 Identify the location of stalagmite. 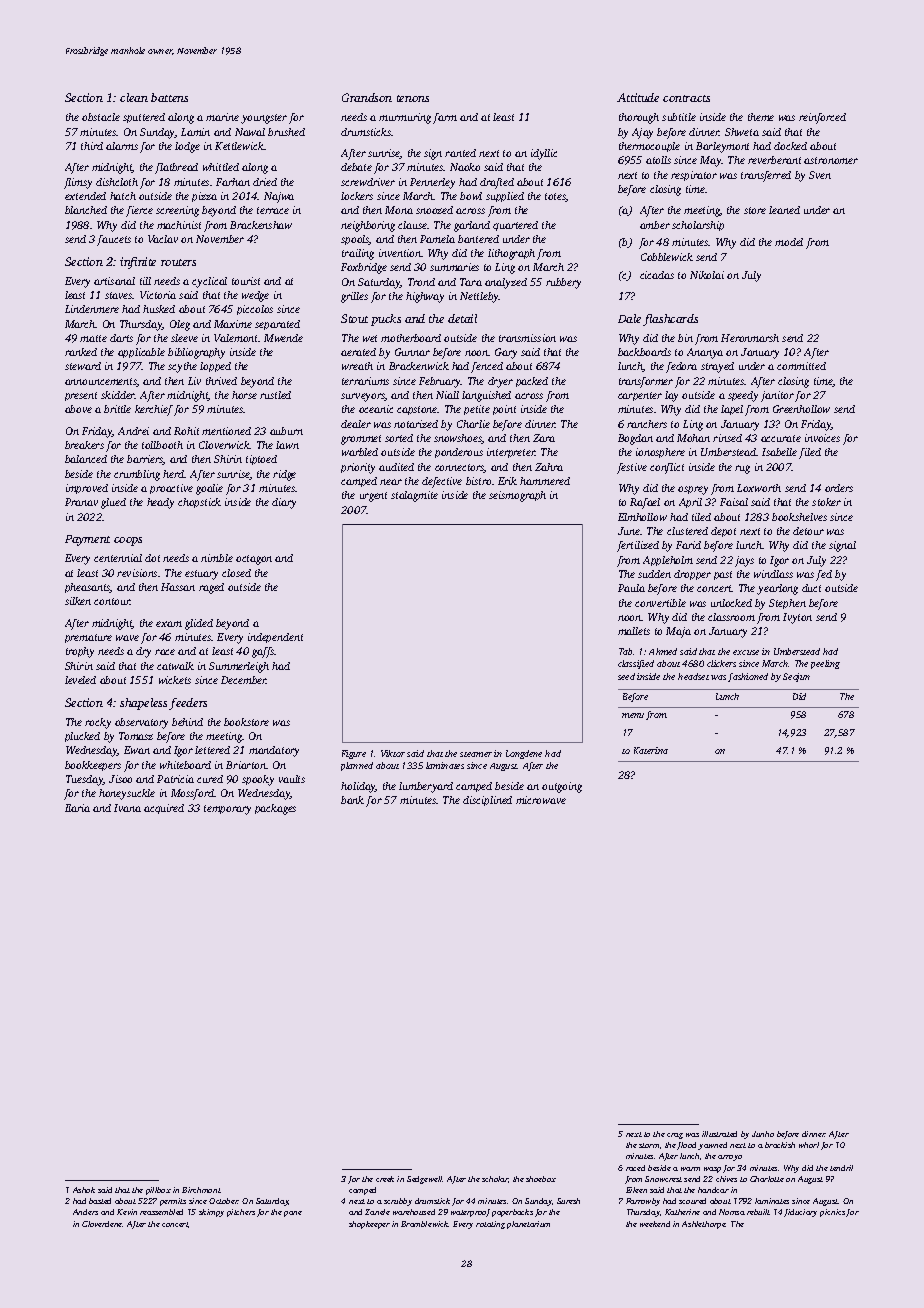
(414, 496).
